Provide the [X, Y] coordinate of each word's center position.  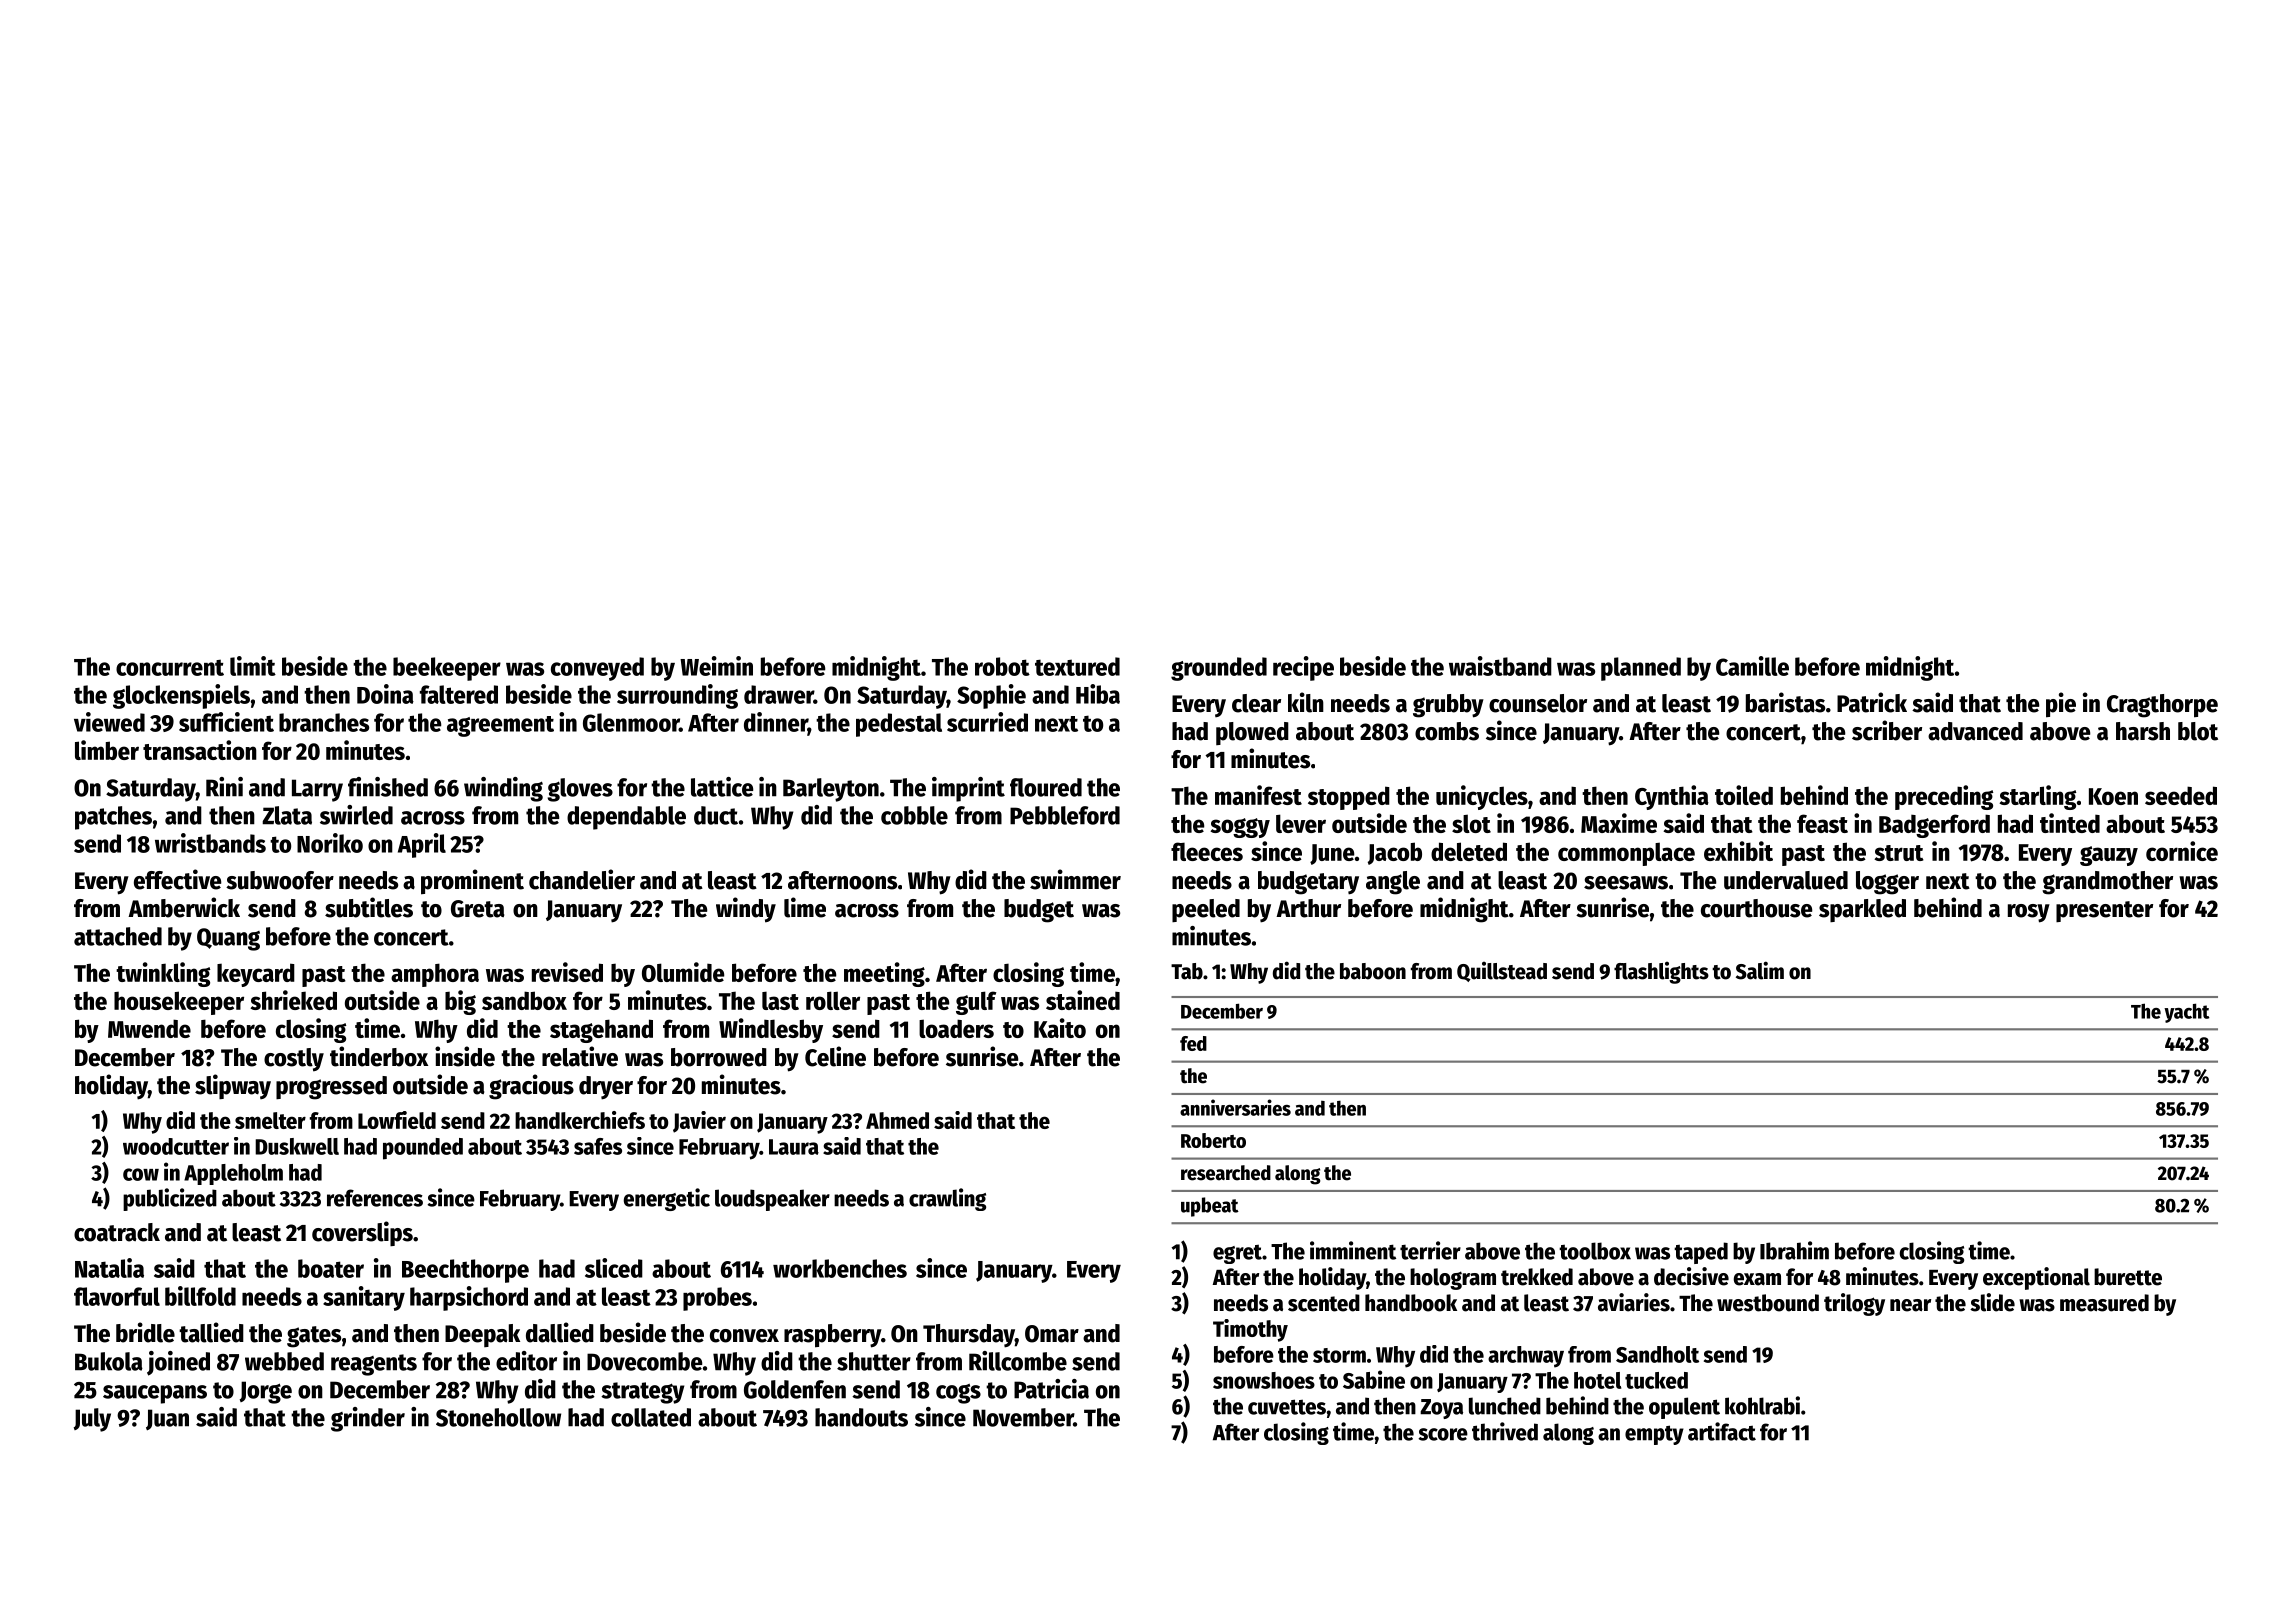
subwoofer [280, 880]
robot [1002, 666]
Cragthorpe [2162, 706]
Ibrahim [1794, 1250]
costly [294, 1060]
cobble [914, 815]
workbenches [840, 1268]
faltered [459, 694]
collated [651, 1417]
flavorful [117, 1296]
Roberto [1213, 1140]
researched [1226, 1173]
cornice [2182, 851]
